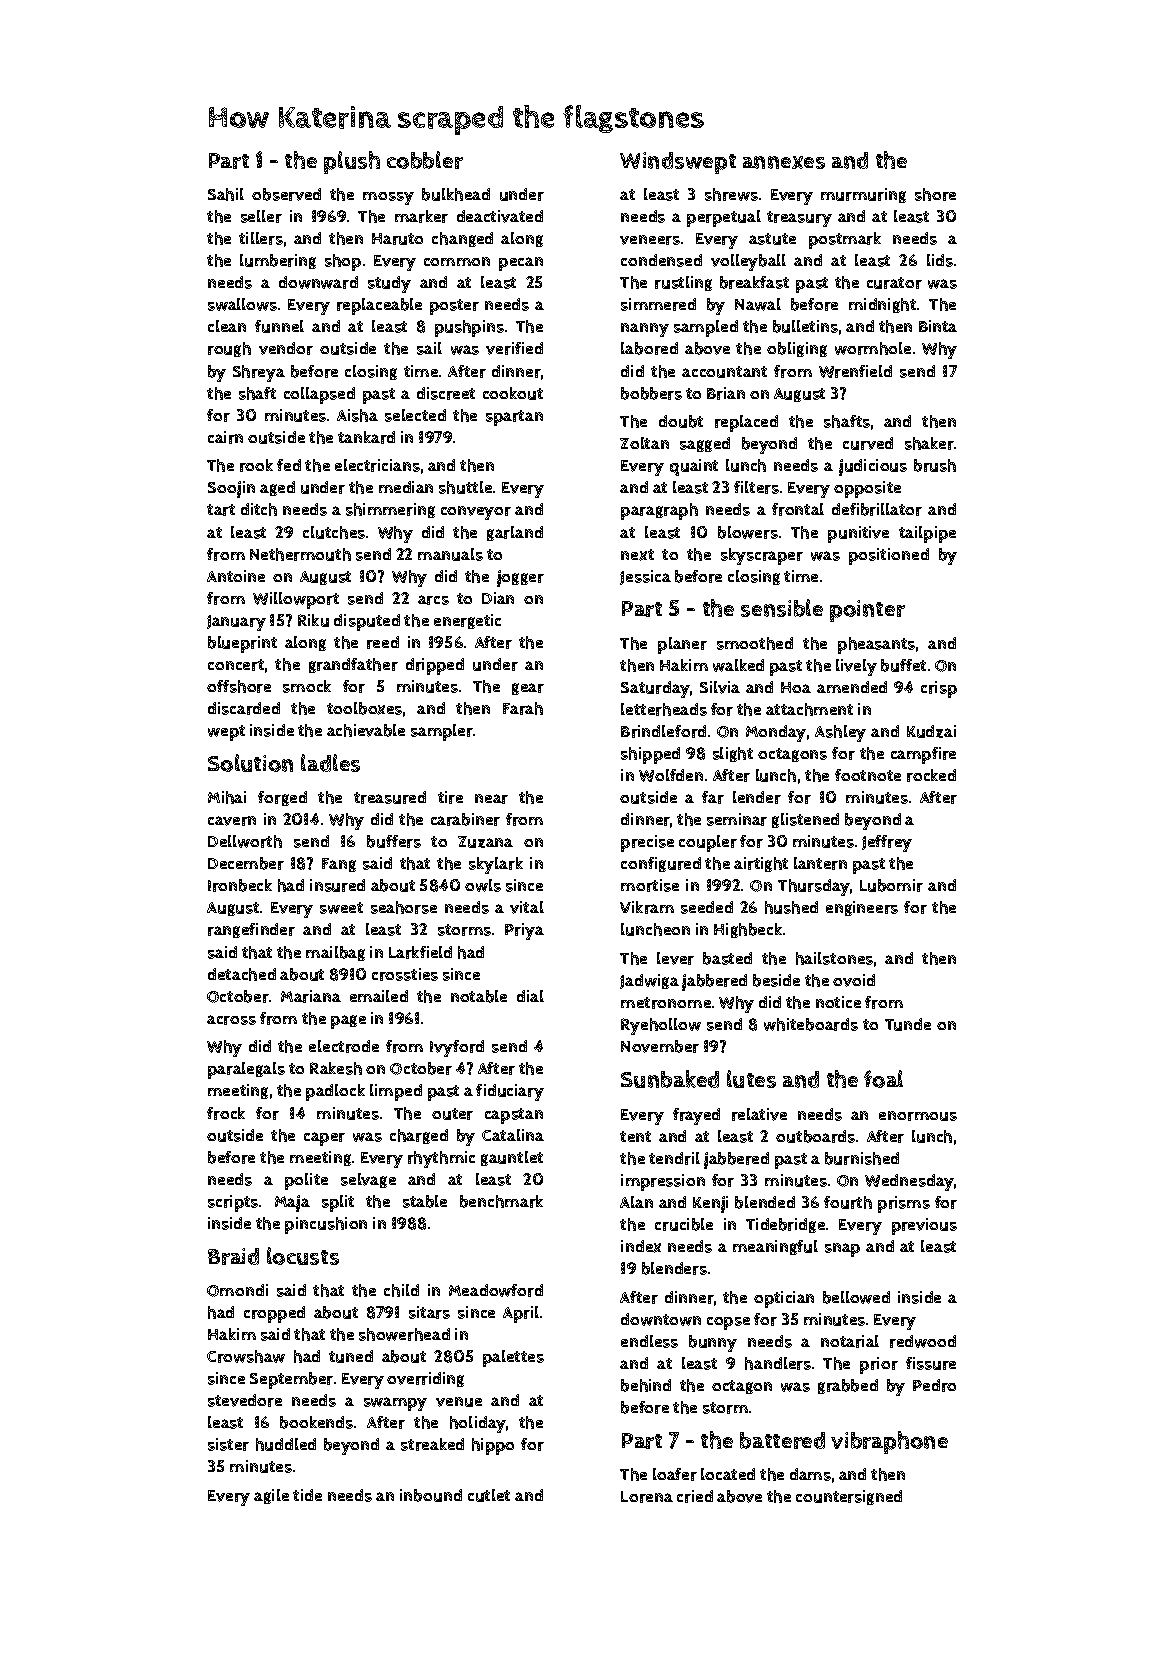  What do you see at coordinates (647, 843) in the page?
I see `precise` at bounding box center [647, 843].
